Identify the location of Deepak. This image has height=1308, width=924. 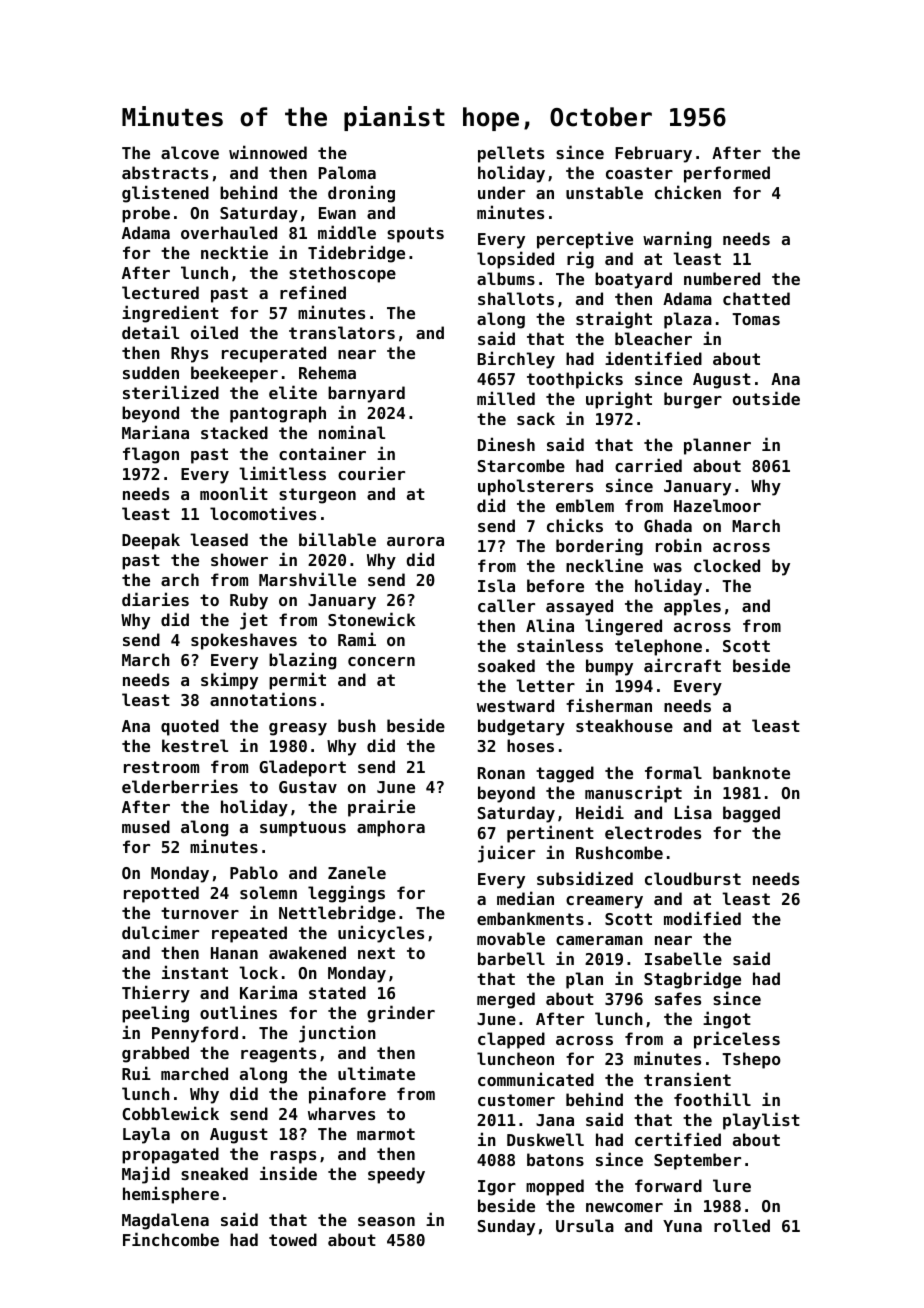
(151, 541).
